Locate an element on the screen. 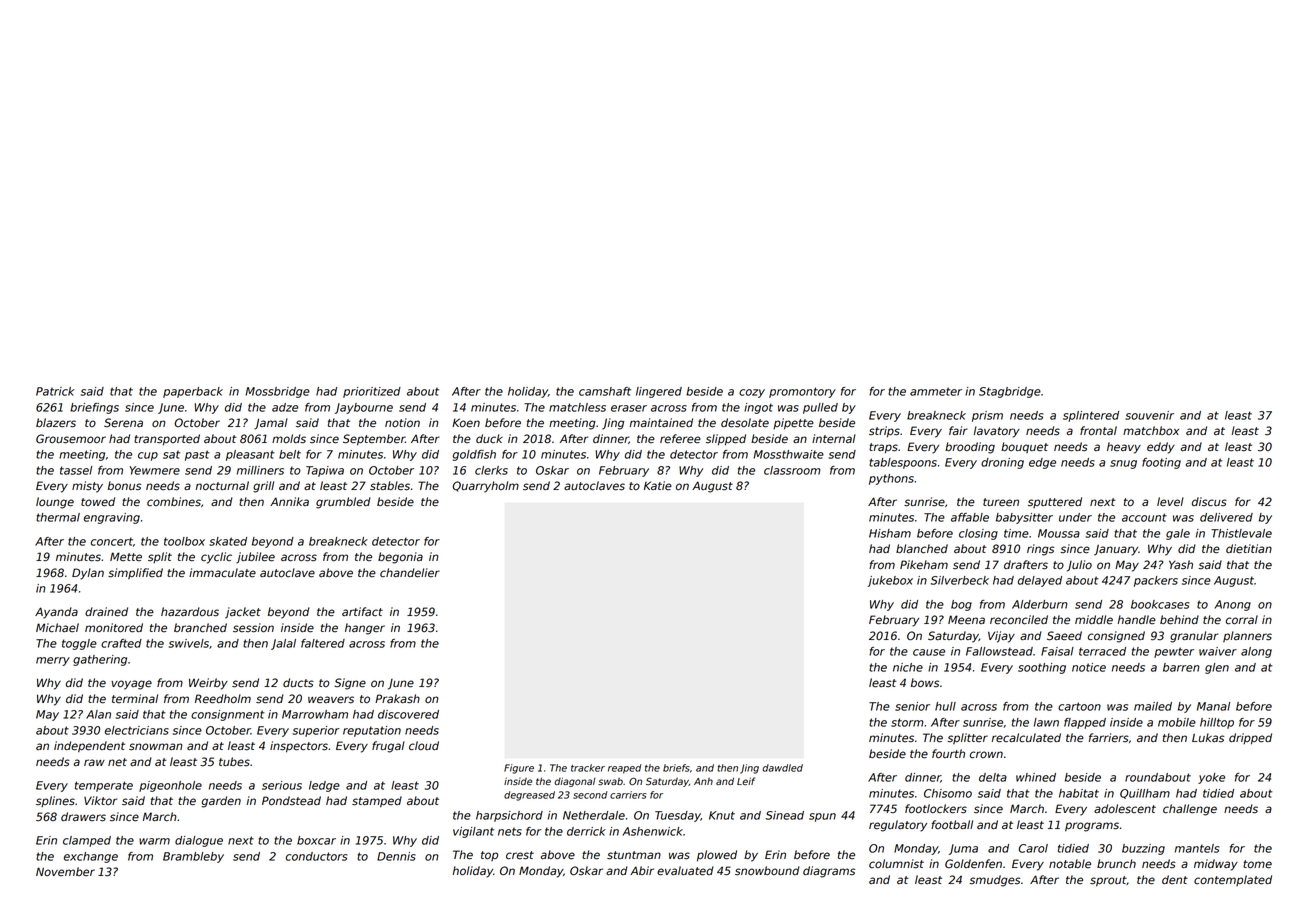  Prakash is located at coordinates (397, 699).
